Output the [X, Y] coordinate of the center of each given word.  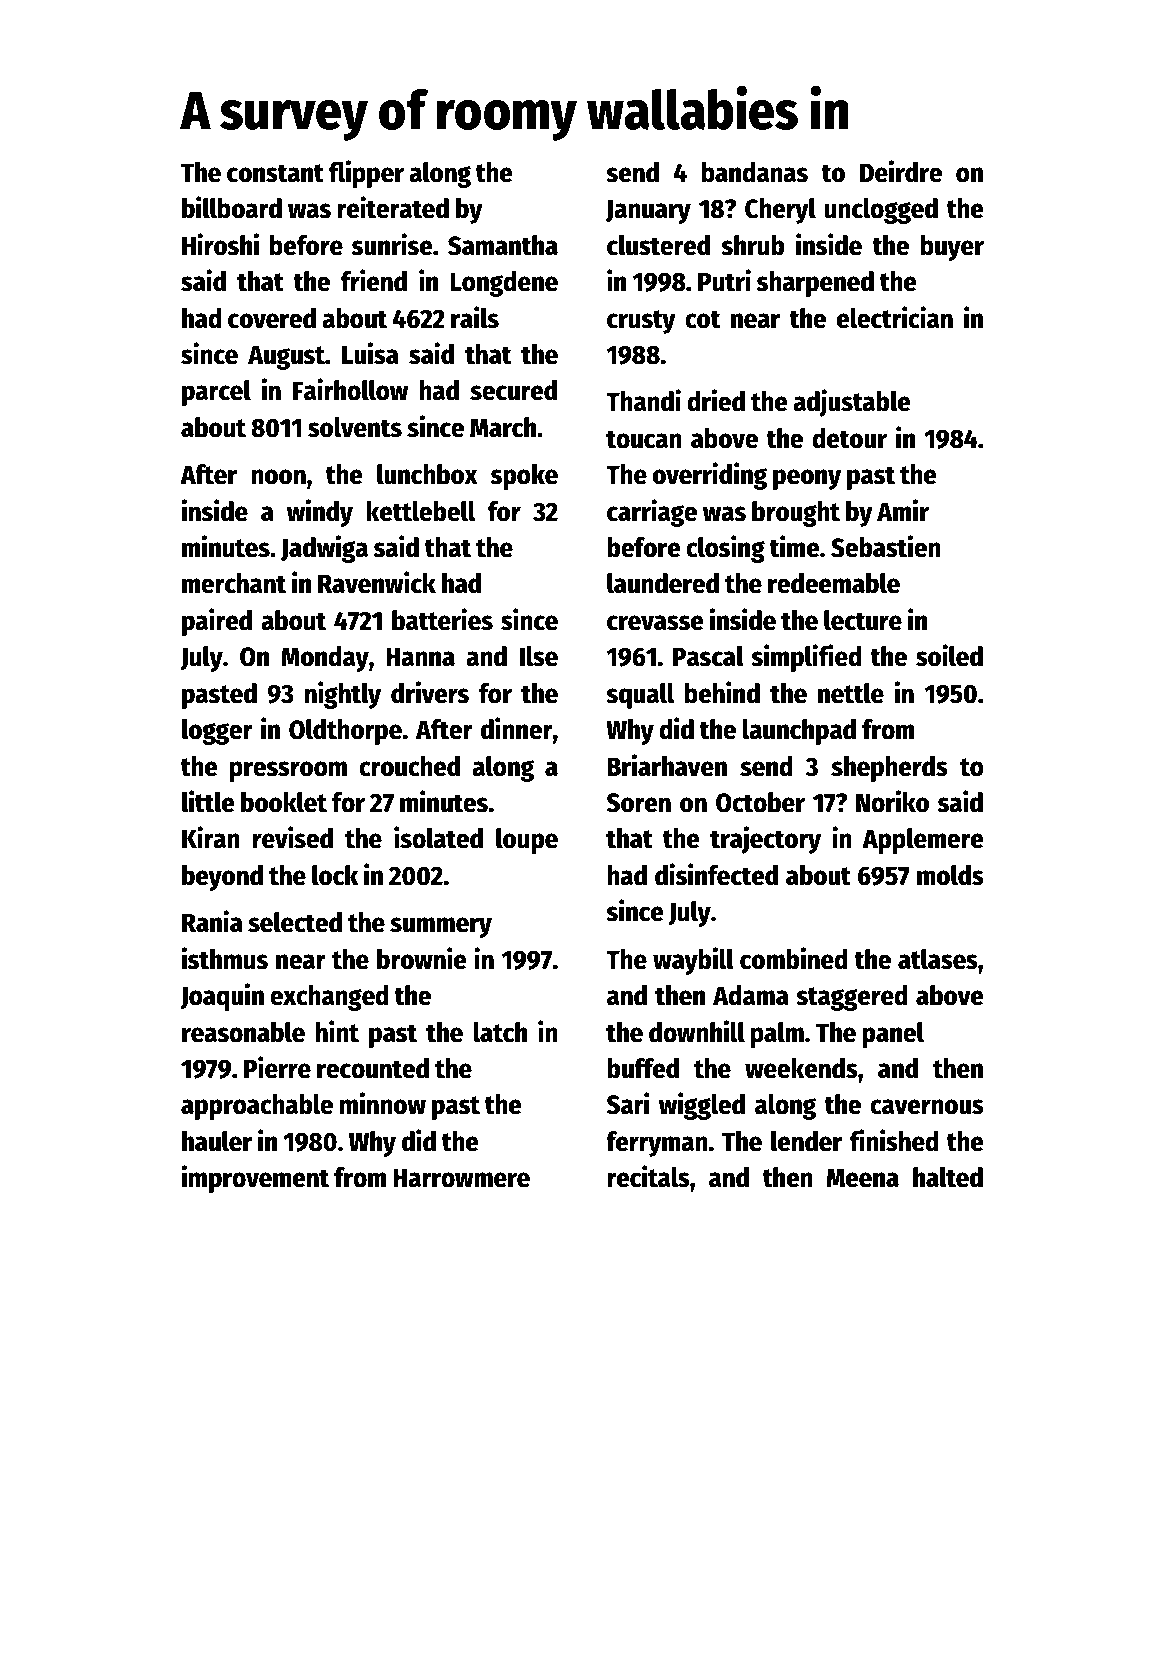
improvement [255, 1179]
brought [796, 514]
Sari [628, 1103]
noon [278, 477]
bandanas [755, 172]
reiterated [393, 207]
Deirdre [901, 171]
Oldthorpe [345, 732]
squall [640, 696]
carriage [652, 513]
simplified [806, 658]
